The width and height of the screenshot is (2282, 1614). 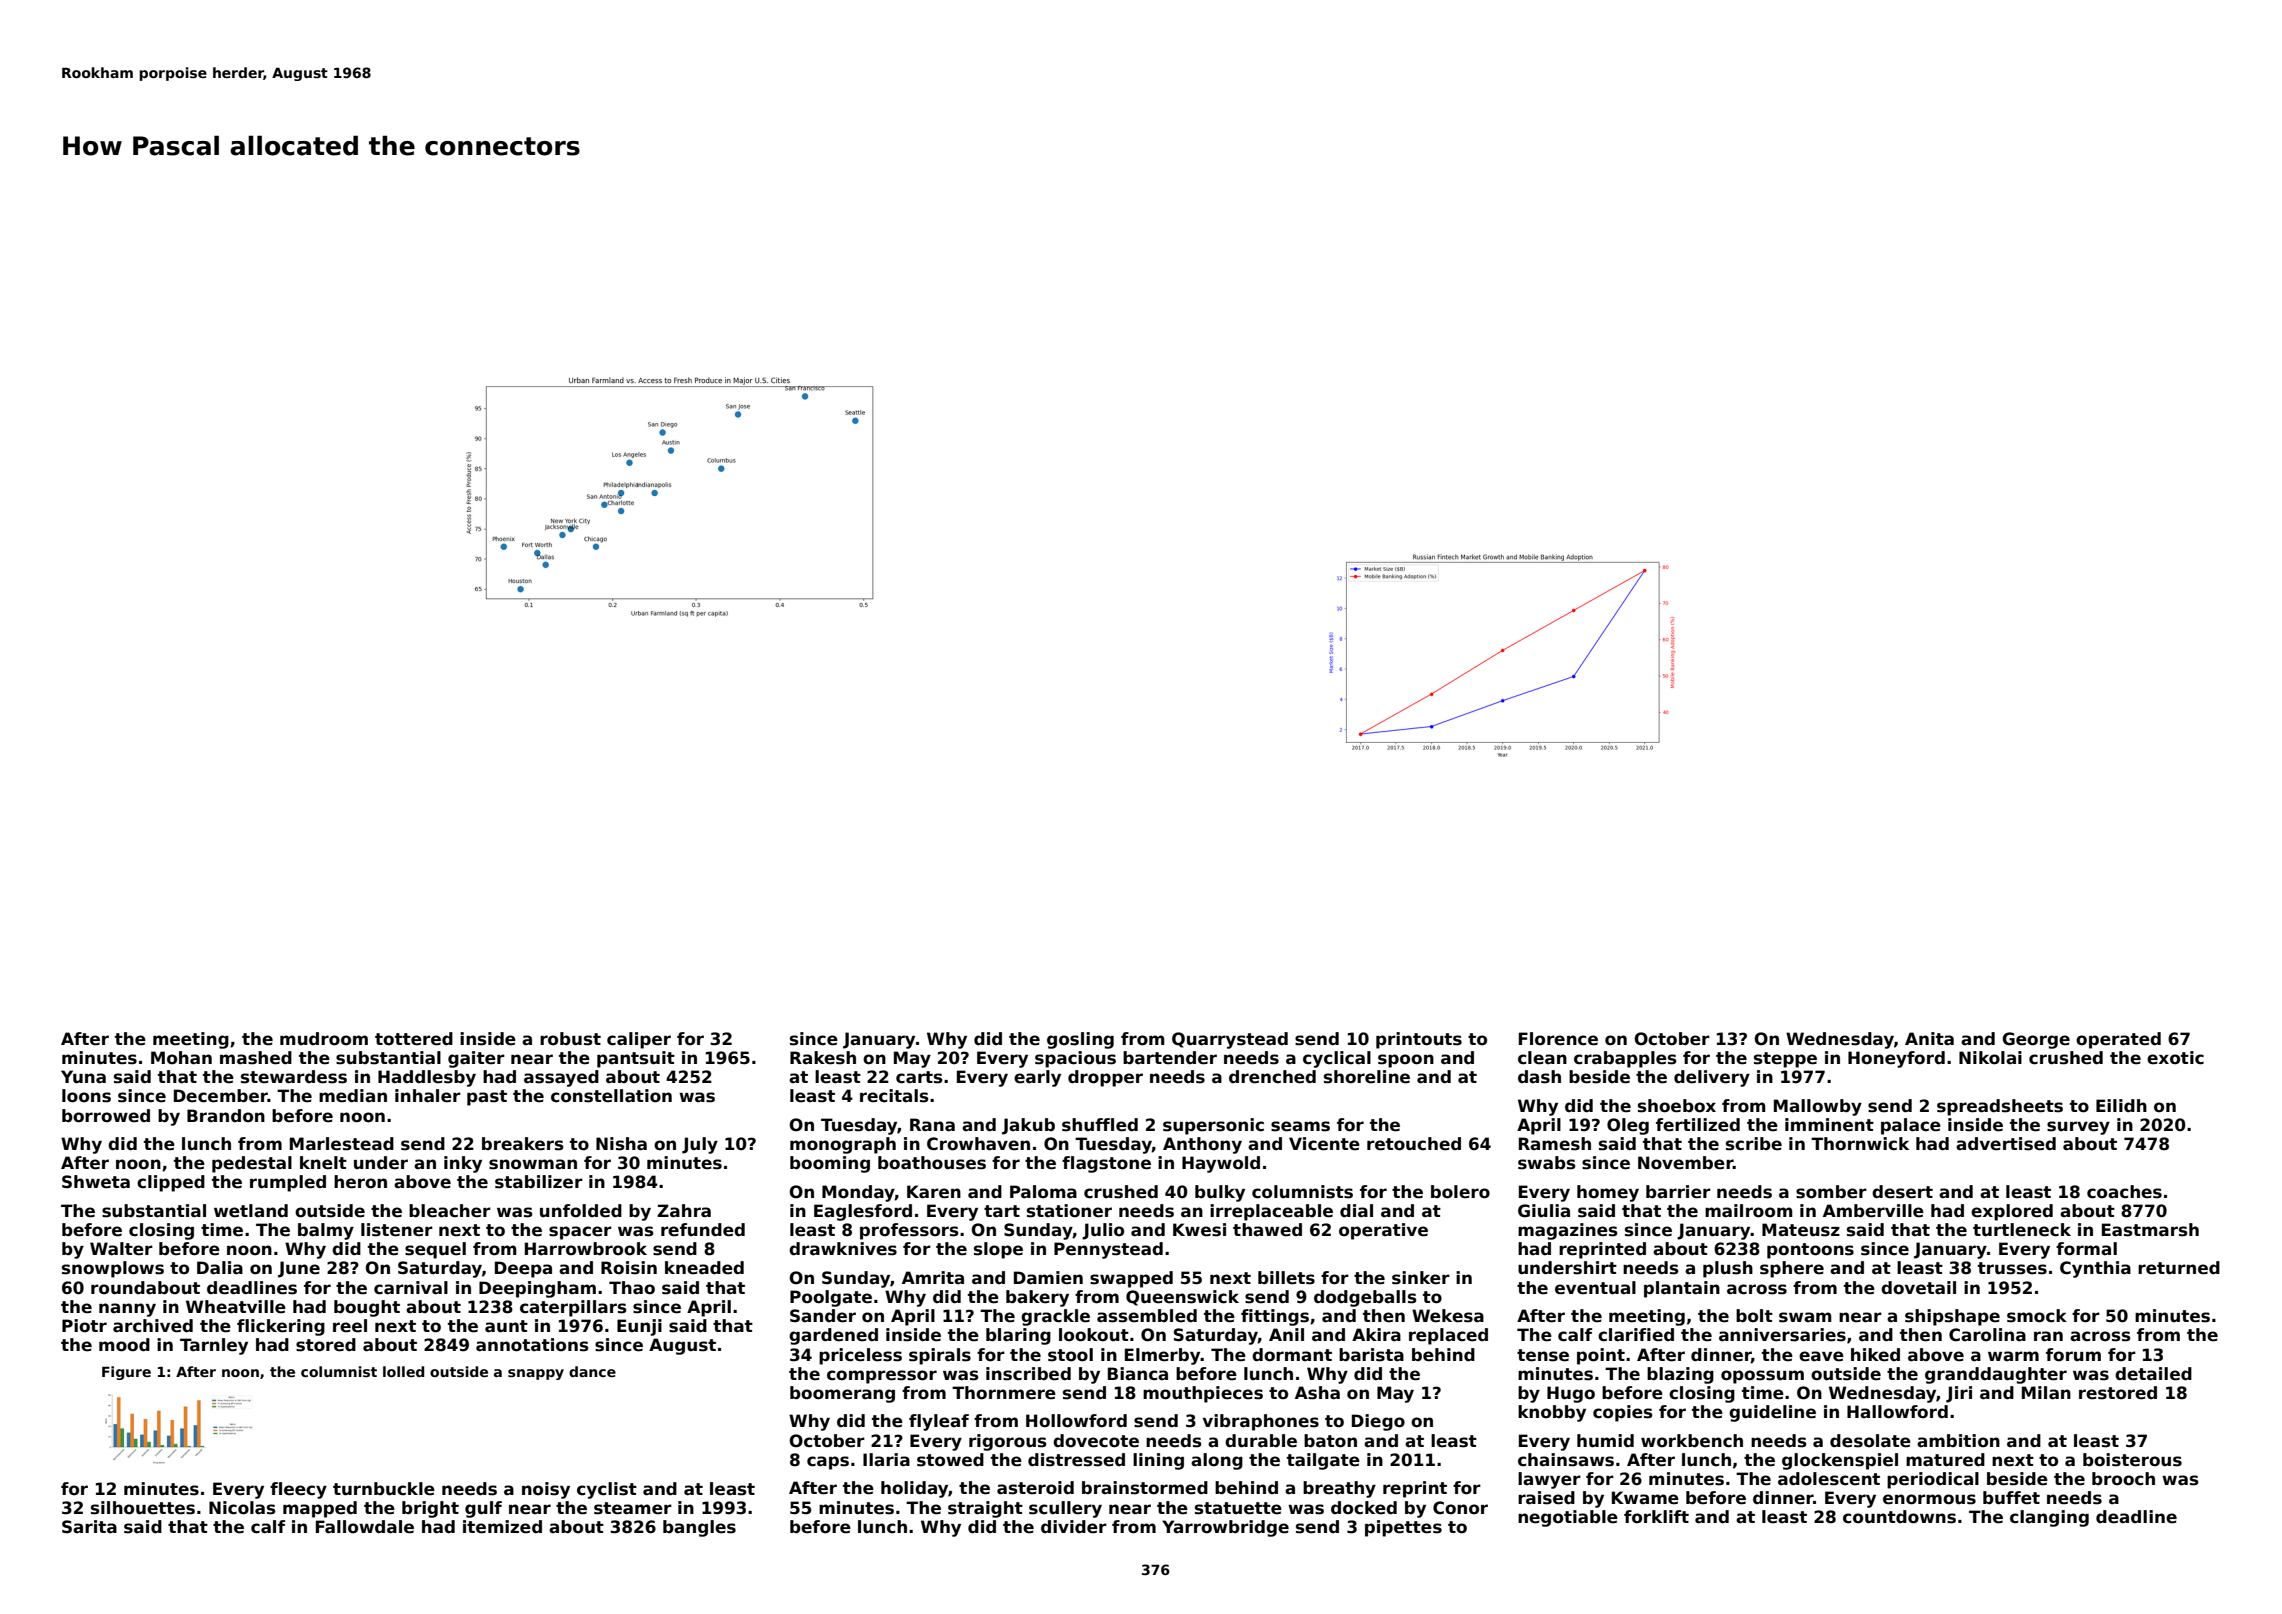 What do you see at coordinates (2049, 1518) in the screenshot?
I see `clanging` at bounding box center [2049, 1518].
